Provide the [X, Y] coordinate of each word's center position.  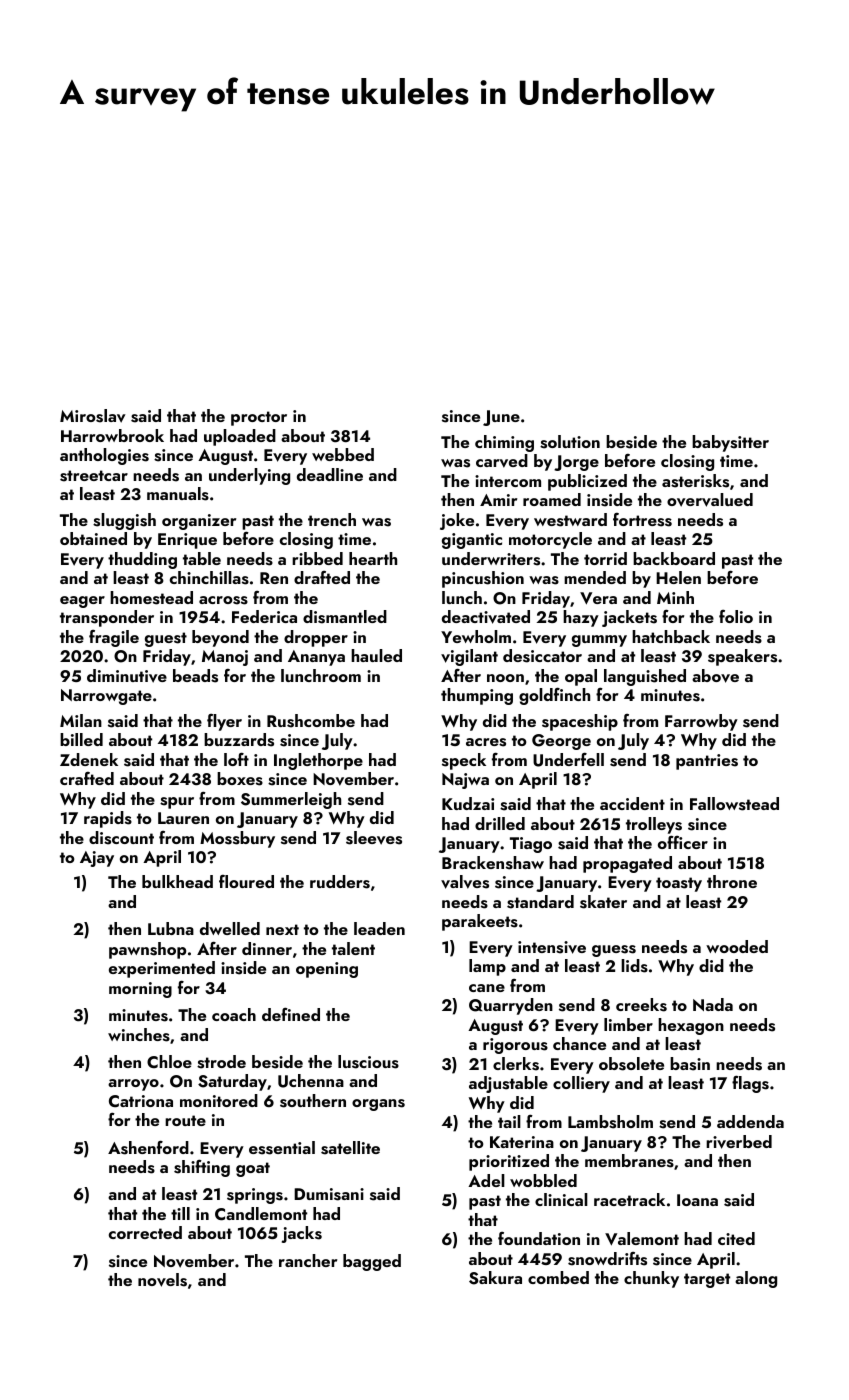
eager [82, 602]
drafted [322, 577]
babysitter [730, 443]
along [756, 1279]
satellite [350, 1148]
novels [162, 1280]
